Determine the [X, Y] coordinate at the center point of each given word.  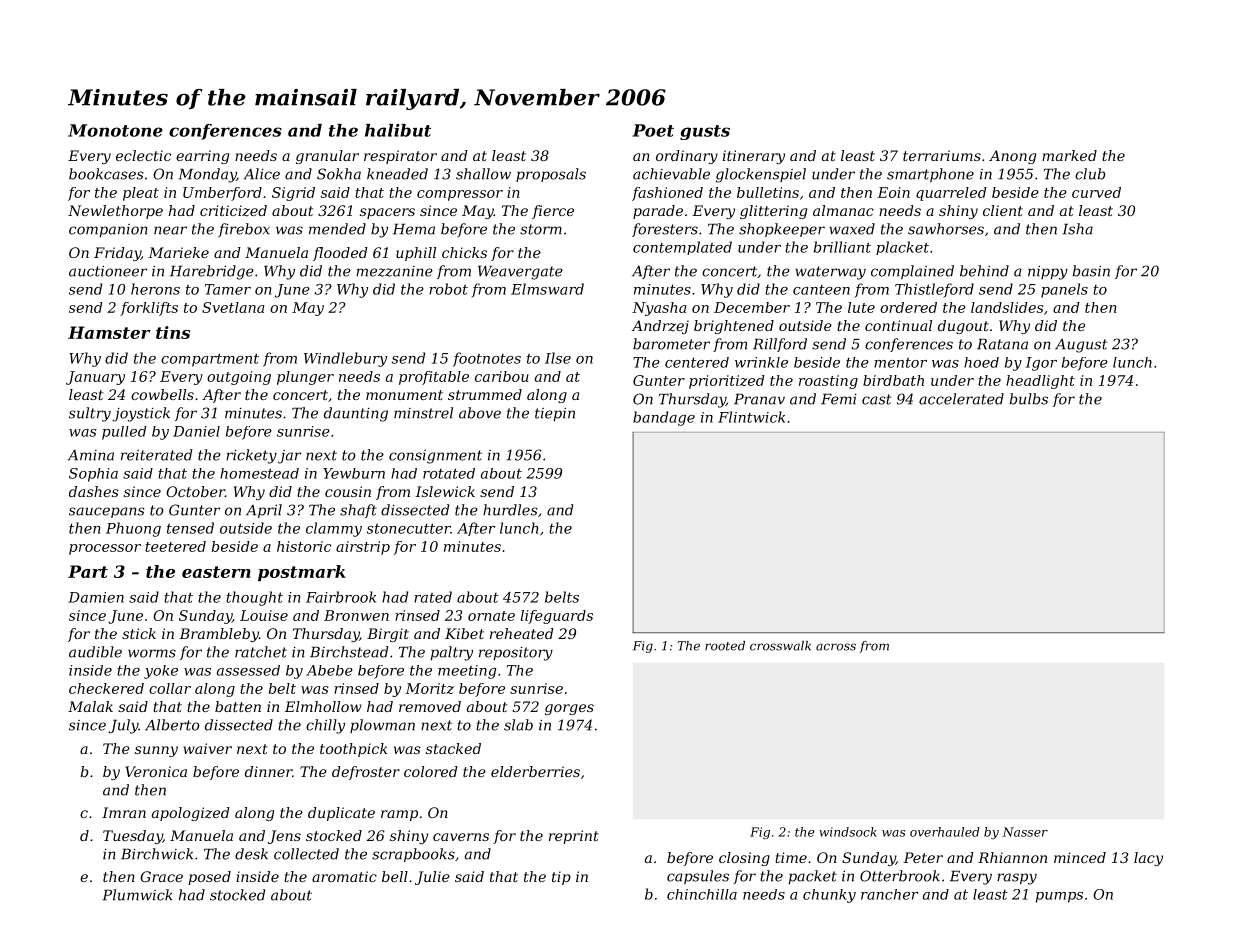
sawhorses [946, 229]
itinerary [754, 157]
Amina [90, 455]
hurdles [510, 510]
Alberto [172, 725]
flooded [340, 254]
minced [1080, 857]
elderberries [535, 771]
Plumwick [137, 895]
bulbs [1029, 399]
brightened [734, 327]
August [1081, 346]
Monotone [115, 130]
